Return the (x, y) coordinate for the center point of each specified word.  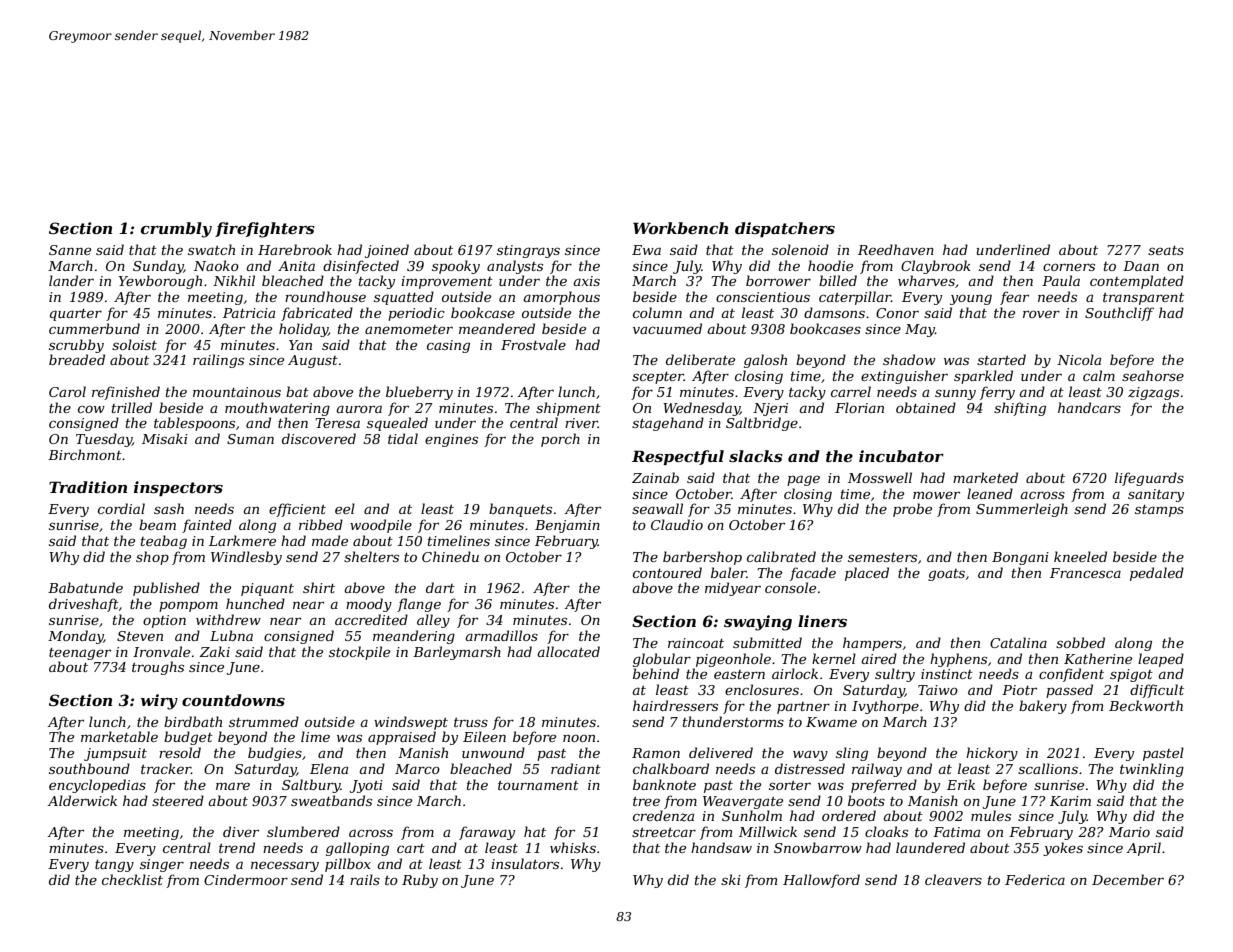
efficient (297, 510)
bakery (1043, 707)
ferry (997, 393)
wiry (159, 702)
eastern (739, 674)
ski (731, 879)
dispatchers (785, 229)
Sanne (70, 250)
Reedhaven (896, 249)
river (581, 423)
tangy (114, 866)
